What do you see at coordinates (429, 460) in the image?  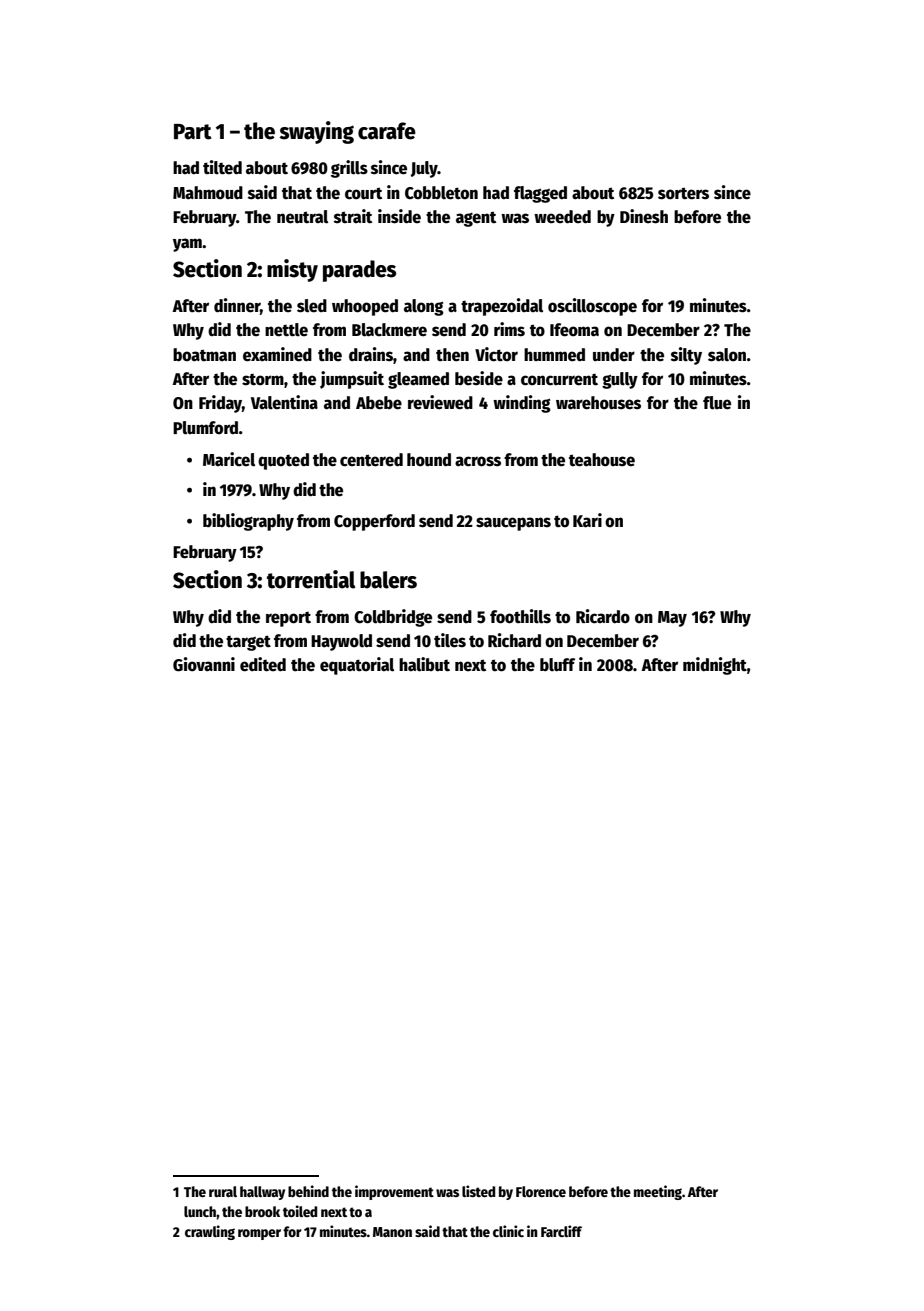 I see `hound` at bounding box center [429, 460].
